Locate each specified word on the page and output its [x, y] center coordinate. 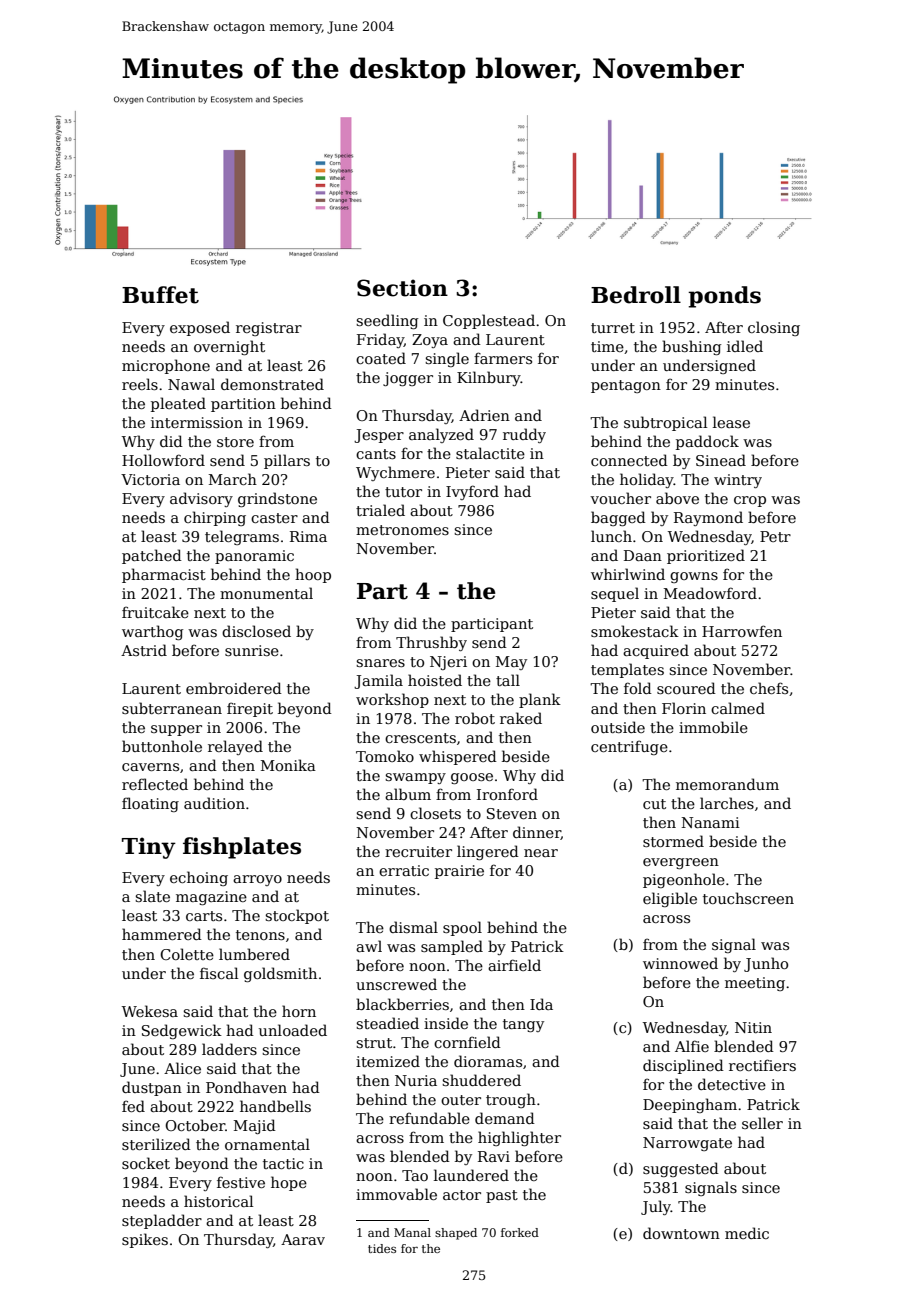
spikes [145, 1240]
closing [774, 328]
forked [520, 1232]
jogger [408, 379]
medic [747, 1233]
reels [140, 384]
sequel [615, 594]
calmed [738, 708]
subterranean [172, 708]
